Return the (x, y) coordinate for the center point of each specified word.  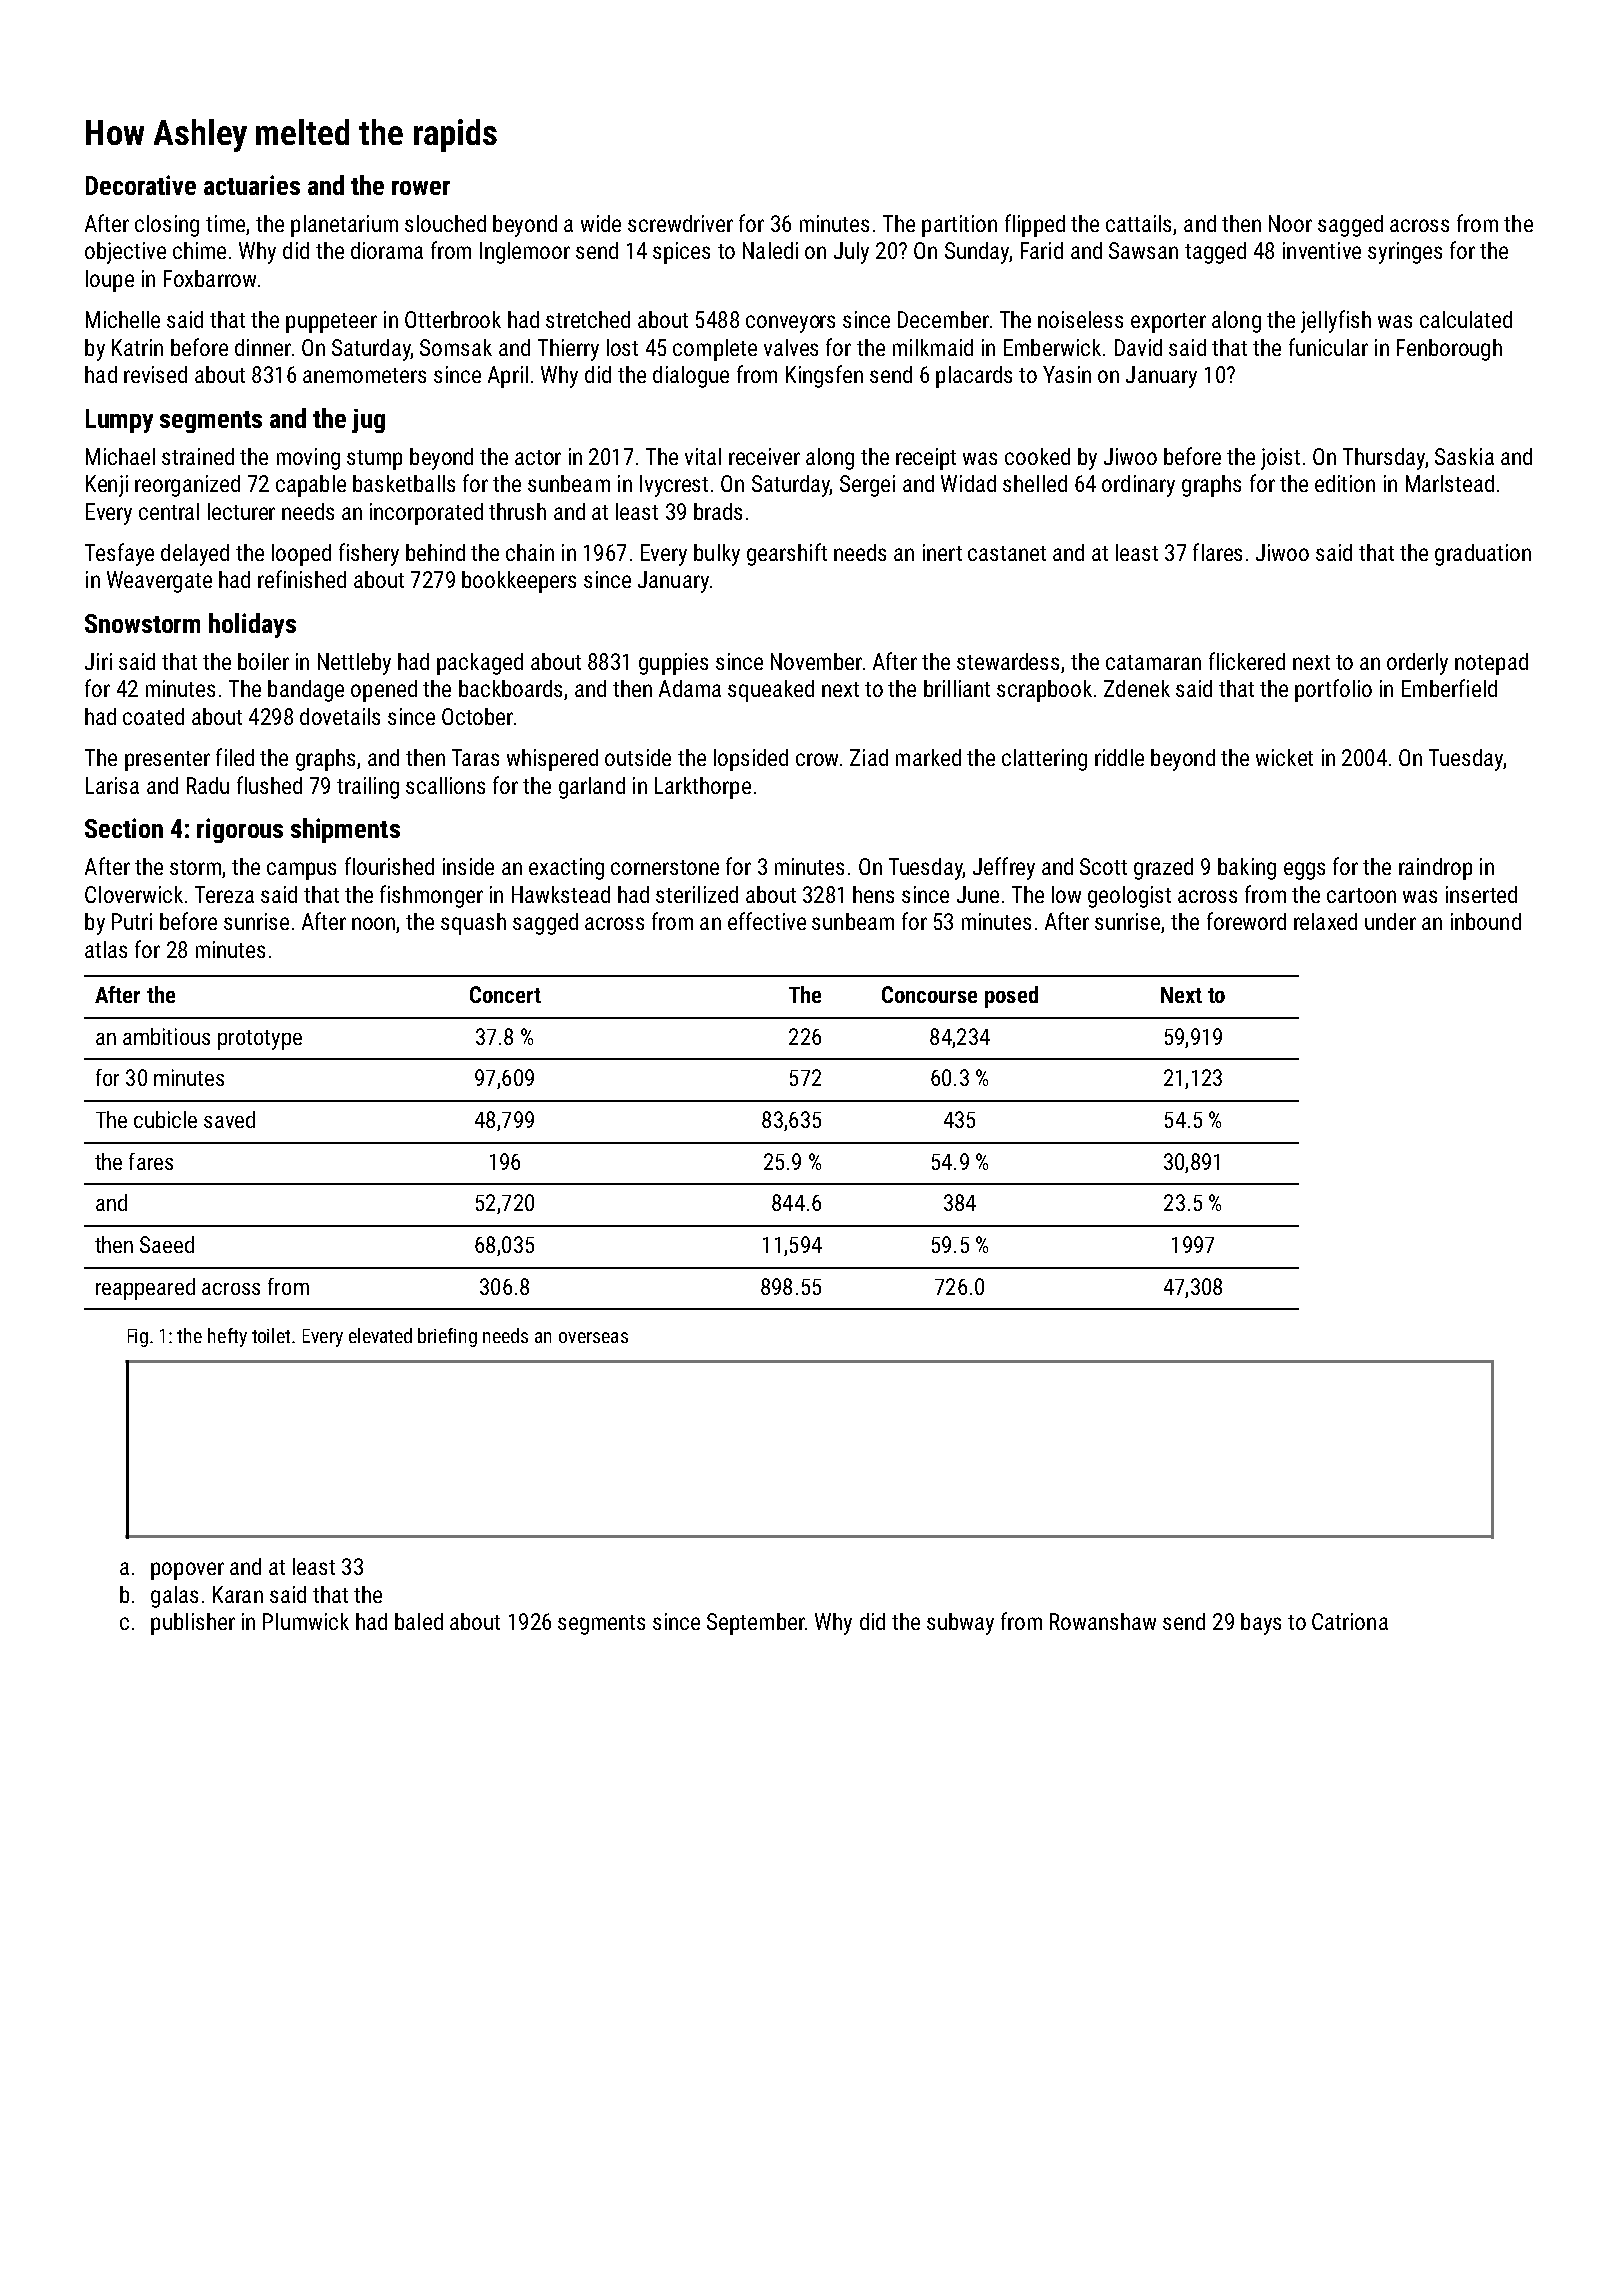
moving (308, 459)
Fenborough (1449, 350)
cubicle (165, 1119)
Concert (505, 994)
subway (960, 1624)
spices (681, 253)
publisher (193, 1624)
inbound (1486, 921)
